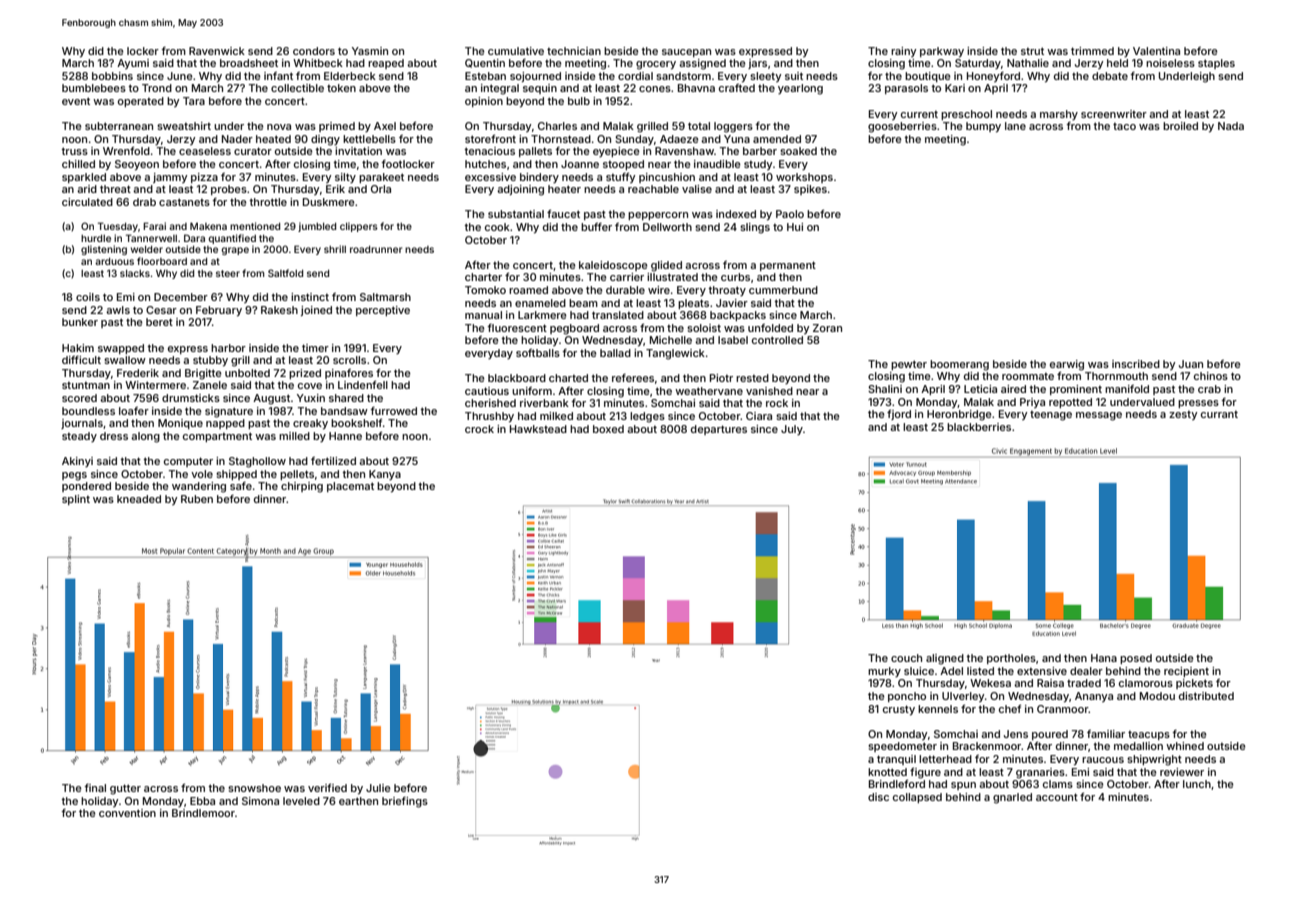 This screenshot has height=924, width=1308. What do you see at coordinates (1156, 51) in the screenshot?
I see `Valentina` at bounding box center [1156, 51].
